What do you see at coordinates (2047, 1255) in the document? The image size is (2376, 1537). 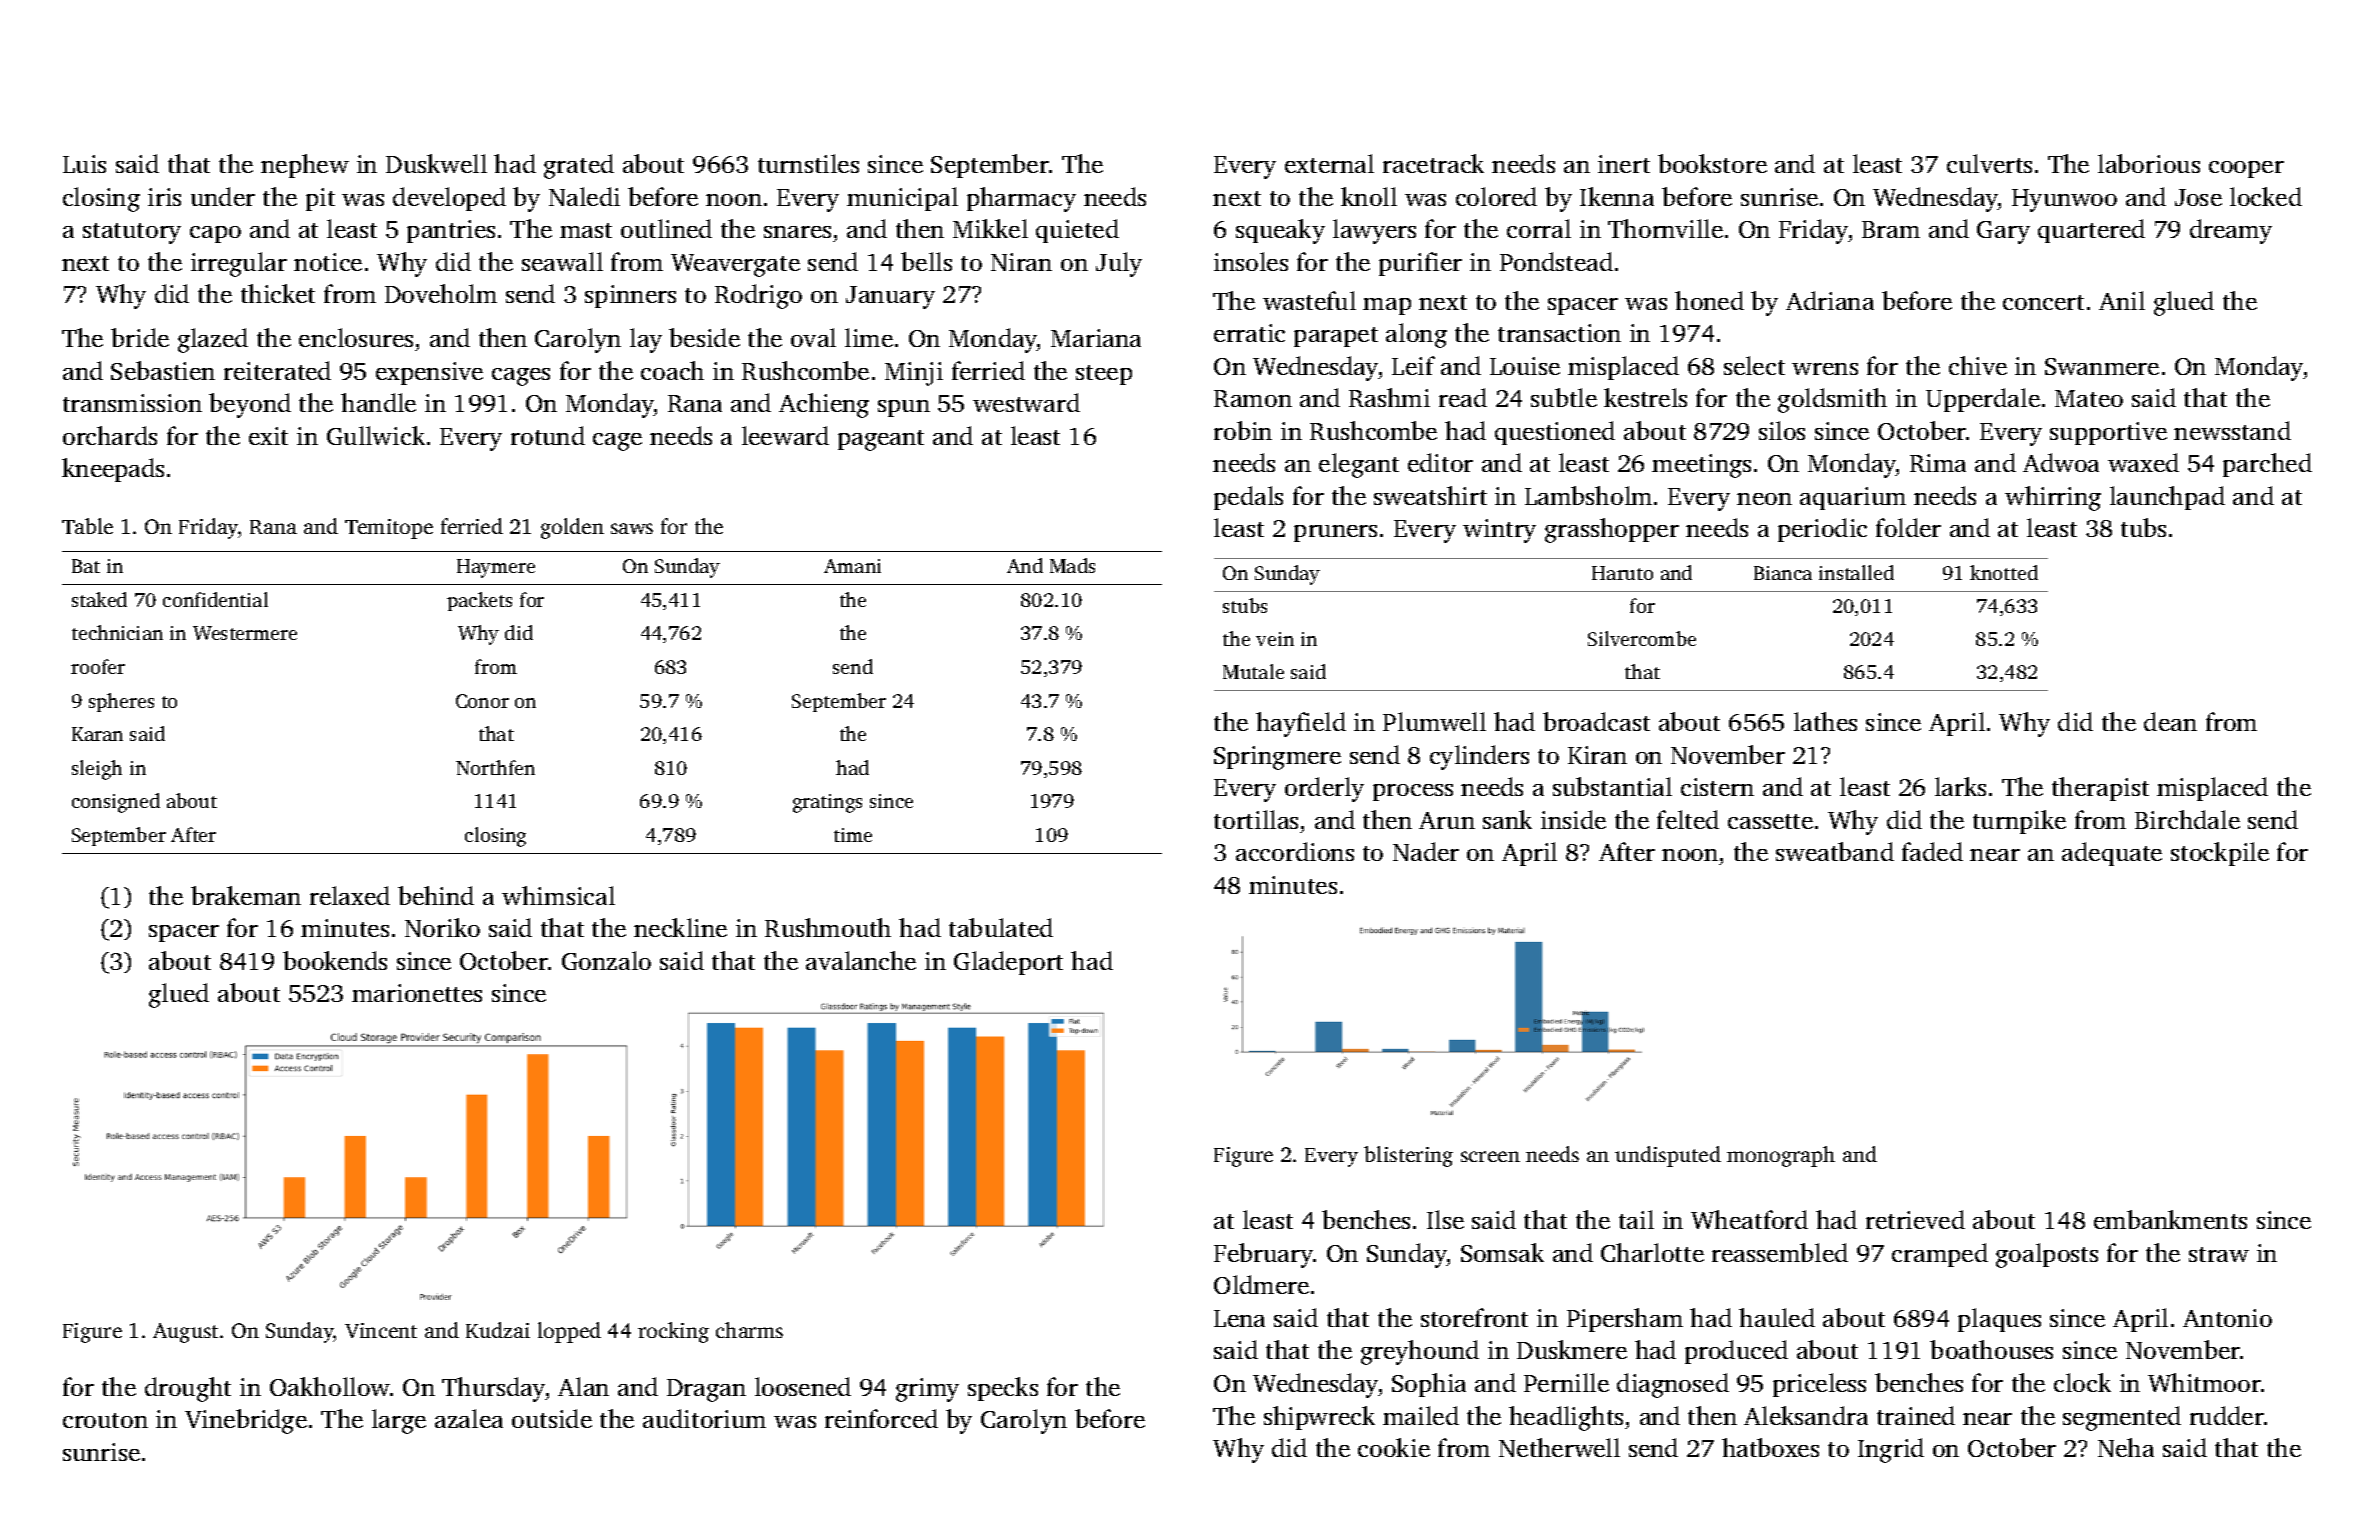 I see `goalposts` at bounding box center [2047, 1255].
